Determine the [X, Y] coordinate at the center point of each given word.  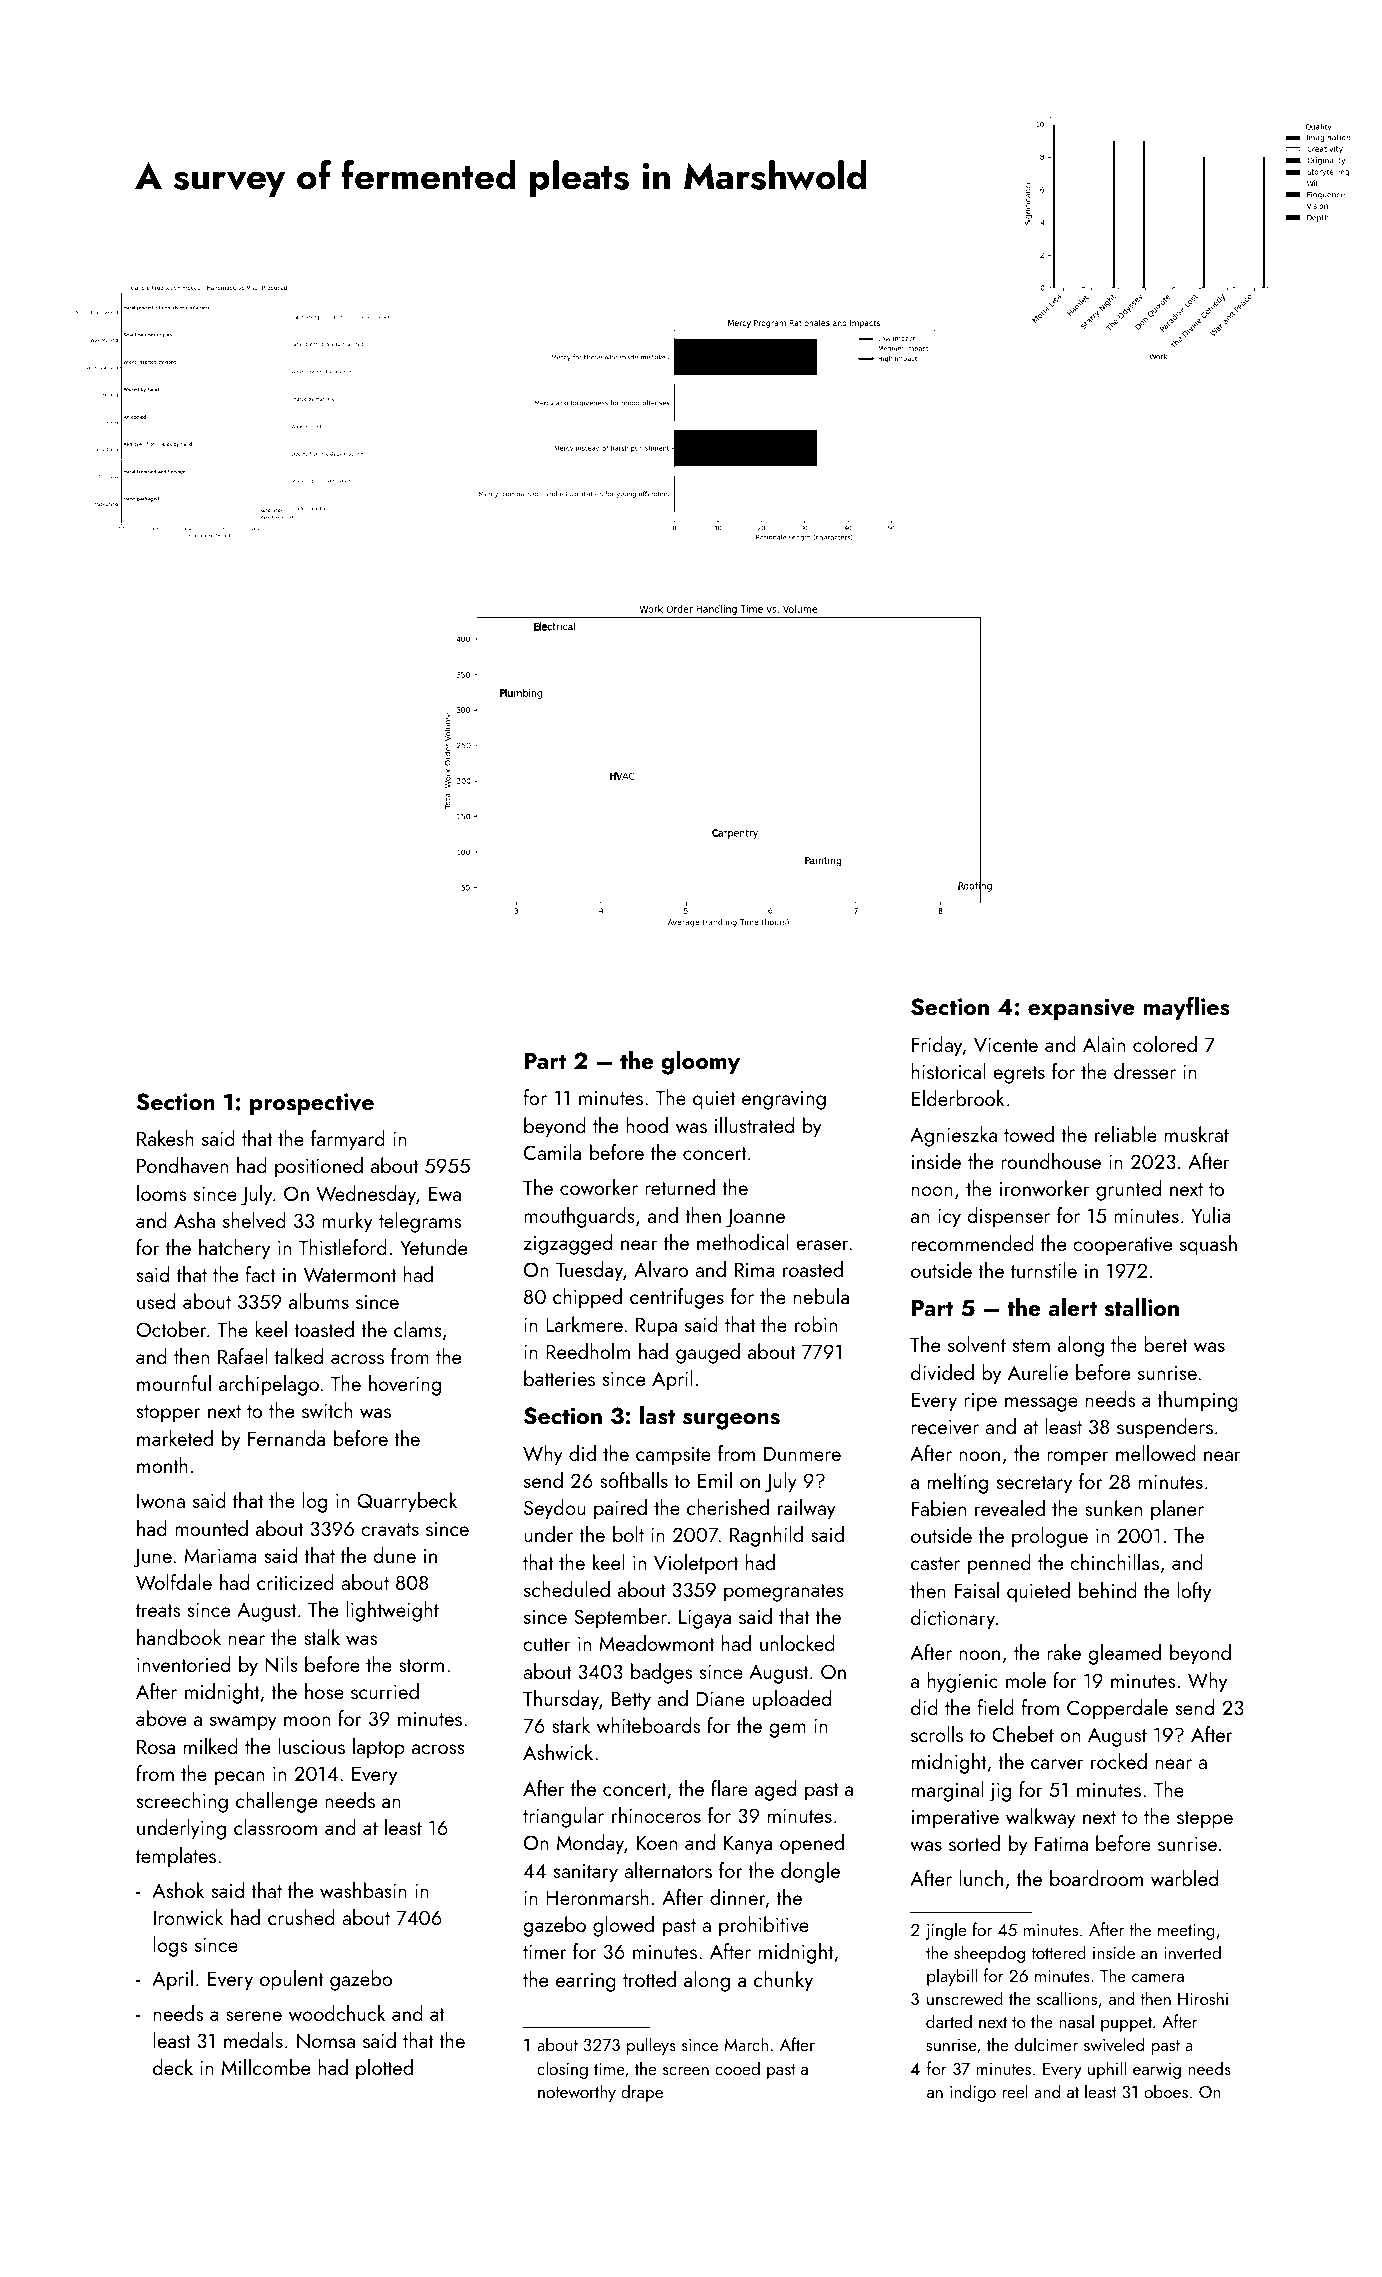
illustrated [754, 1125]
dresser [1145, 1071]
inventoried [183, 1664]
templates [176, 1857]
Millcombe [266, 2067]
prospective [312, 1104]
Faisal [977, 1590]
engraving [784, 1100]
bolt [628, 1534]
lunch [981, 1878]
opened [812, 1844]
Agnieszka [953, 1136]
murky [347, 1222]
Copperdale [1117, 1709]
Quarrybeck [407, 1502]
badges [661, 1673]
